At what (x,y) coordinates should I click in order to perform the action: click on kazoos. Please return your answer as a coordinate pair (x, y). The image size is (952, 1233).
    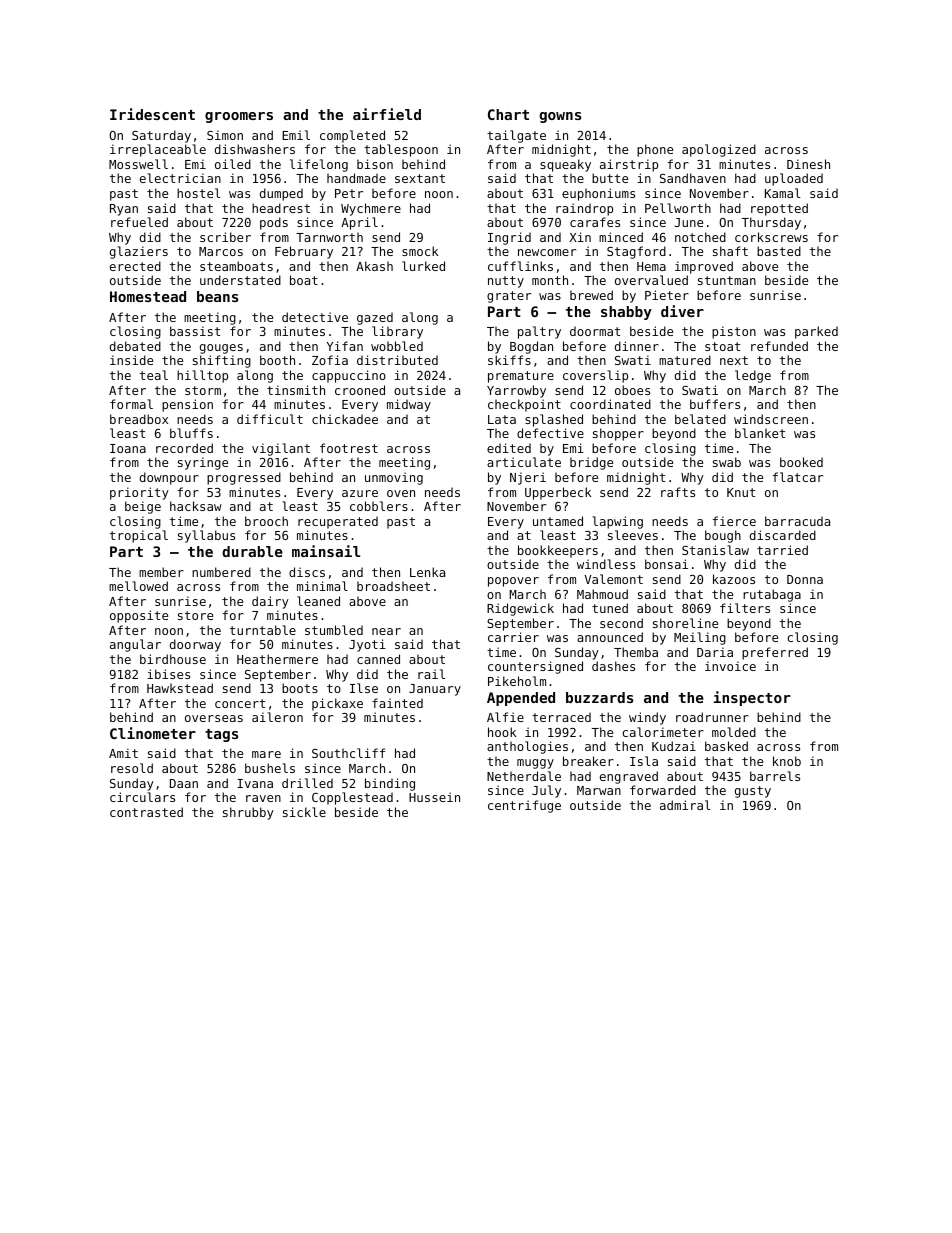
    Looking at the image, I should click on (734, 579).
